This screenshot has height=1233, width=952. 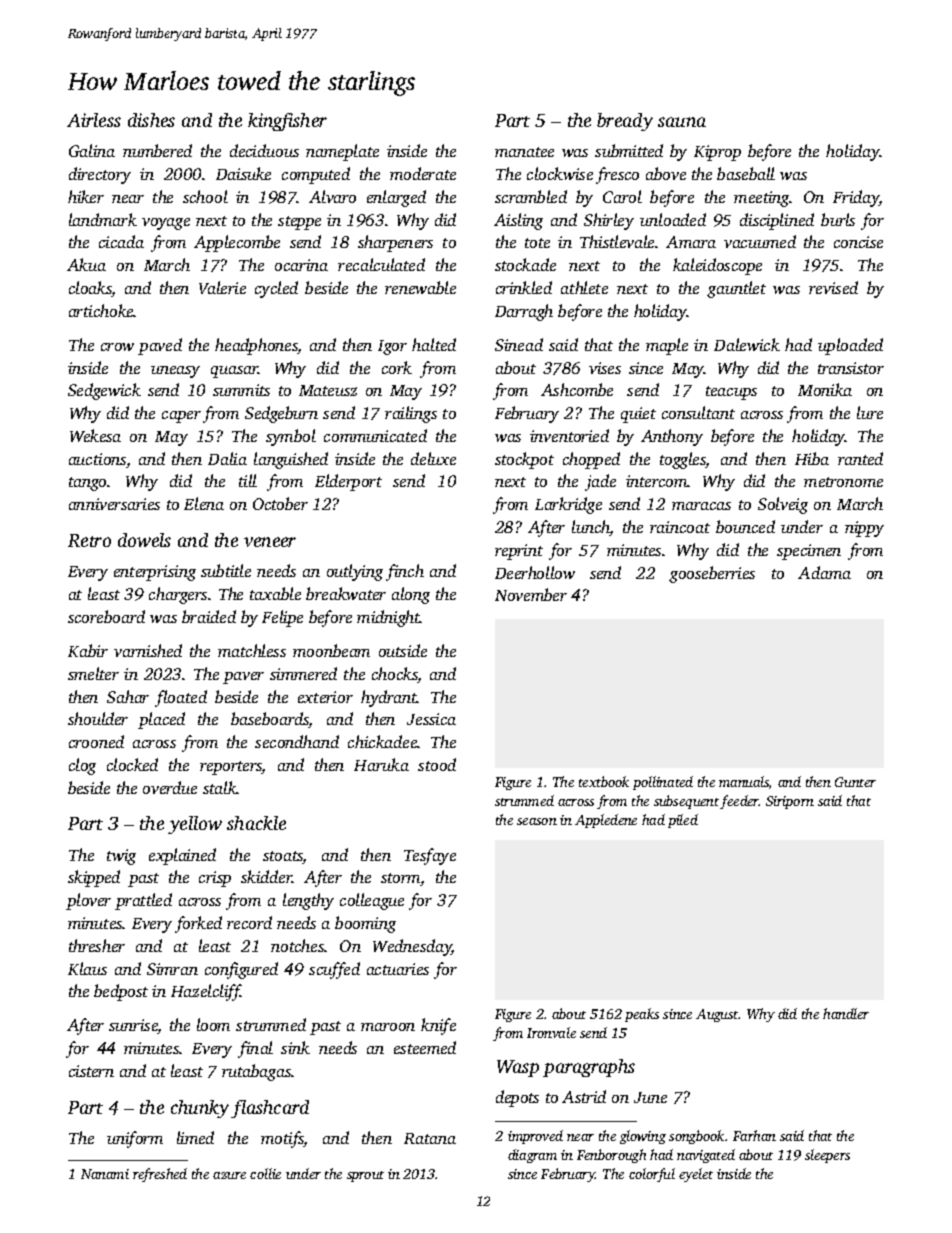 What do you see at coordinates (420, 287) in the screenshot?
I see `renewable` at bounding box center [420, 287].
